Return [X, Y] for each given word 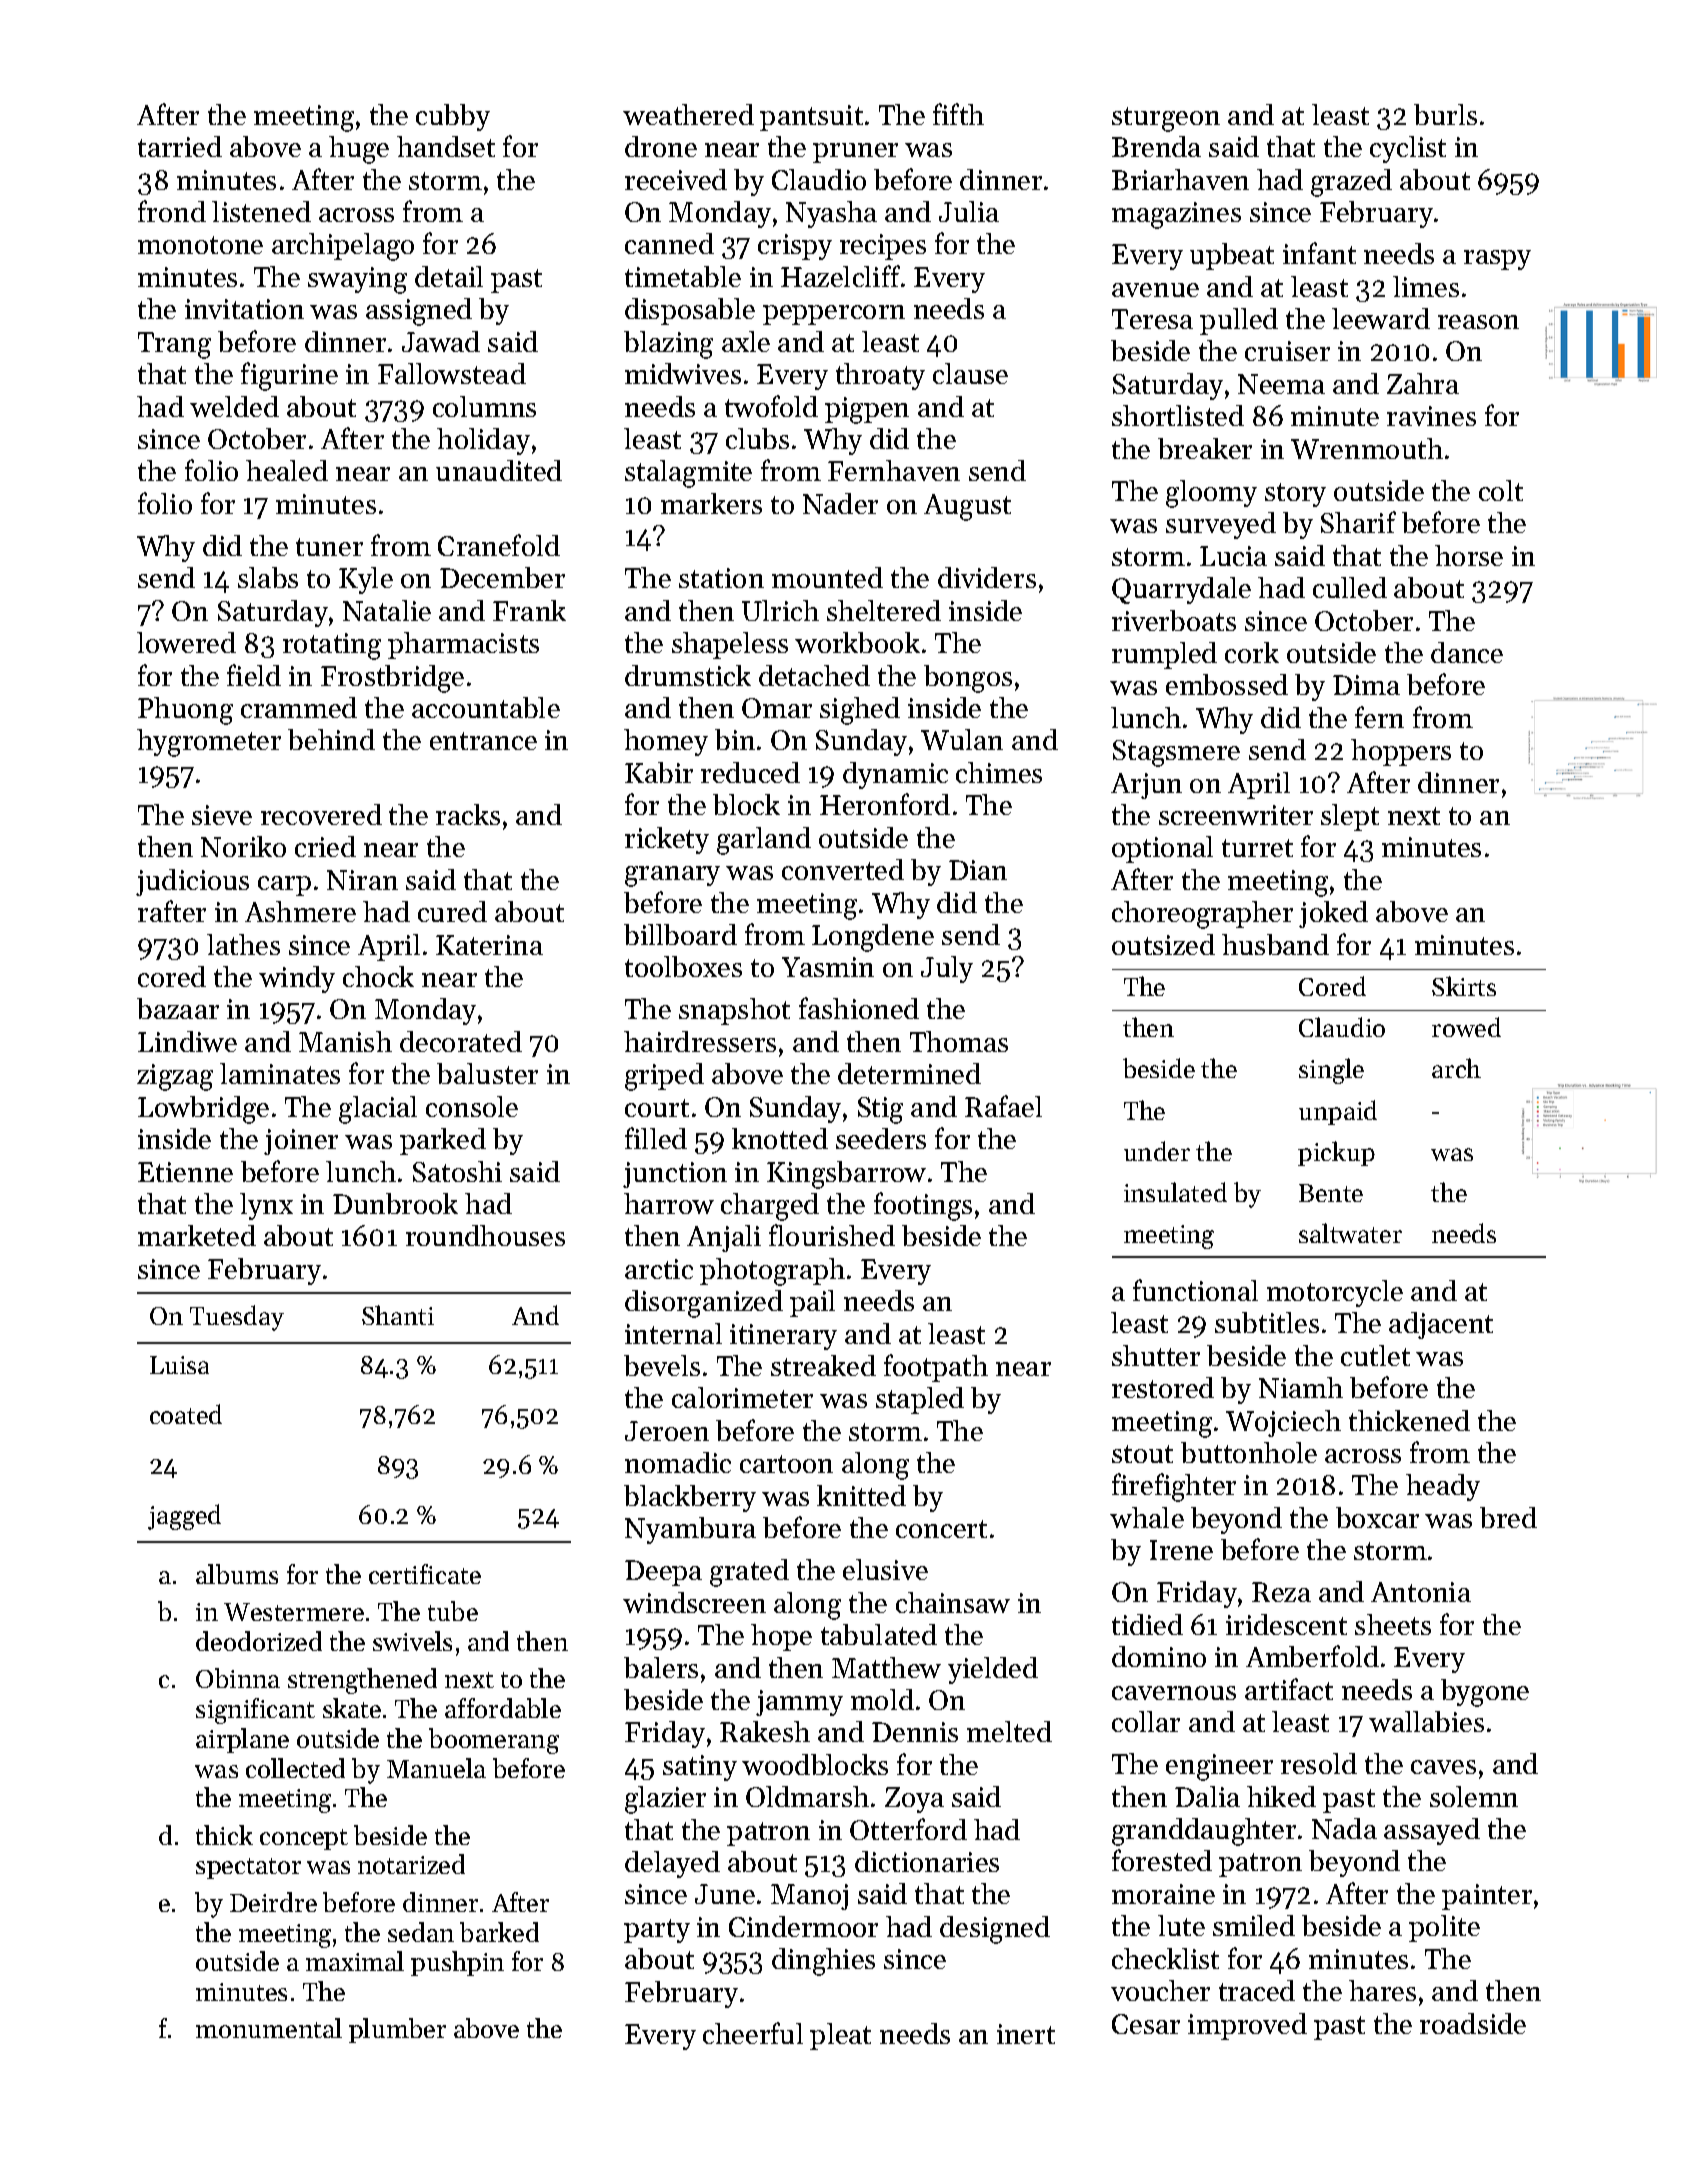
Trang [174, 345]
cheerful [753, 2033]
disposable [690, 311]
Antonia [1421, 1592]
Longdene [873, 938]
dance [1467, 652]
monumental [269, 2028]
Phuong [185, 711]
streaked [823, 1365]
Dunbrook [395, 1203]
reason [1478, 322]
